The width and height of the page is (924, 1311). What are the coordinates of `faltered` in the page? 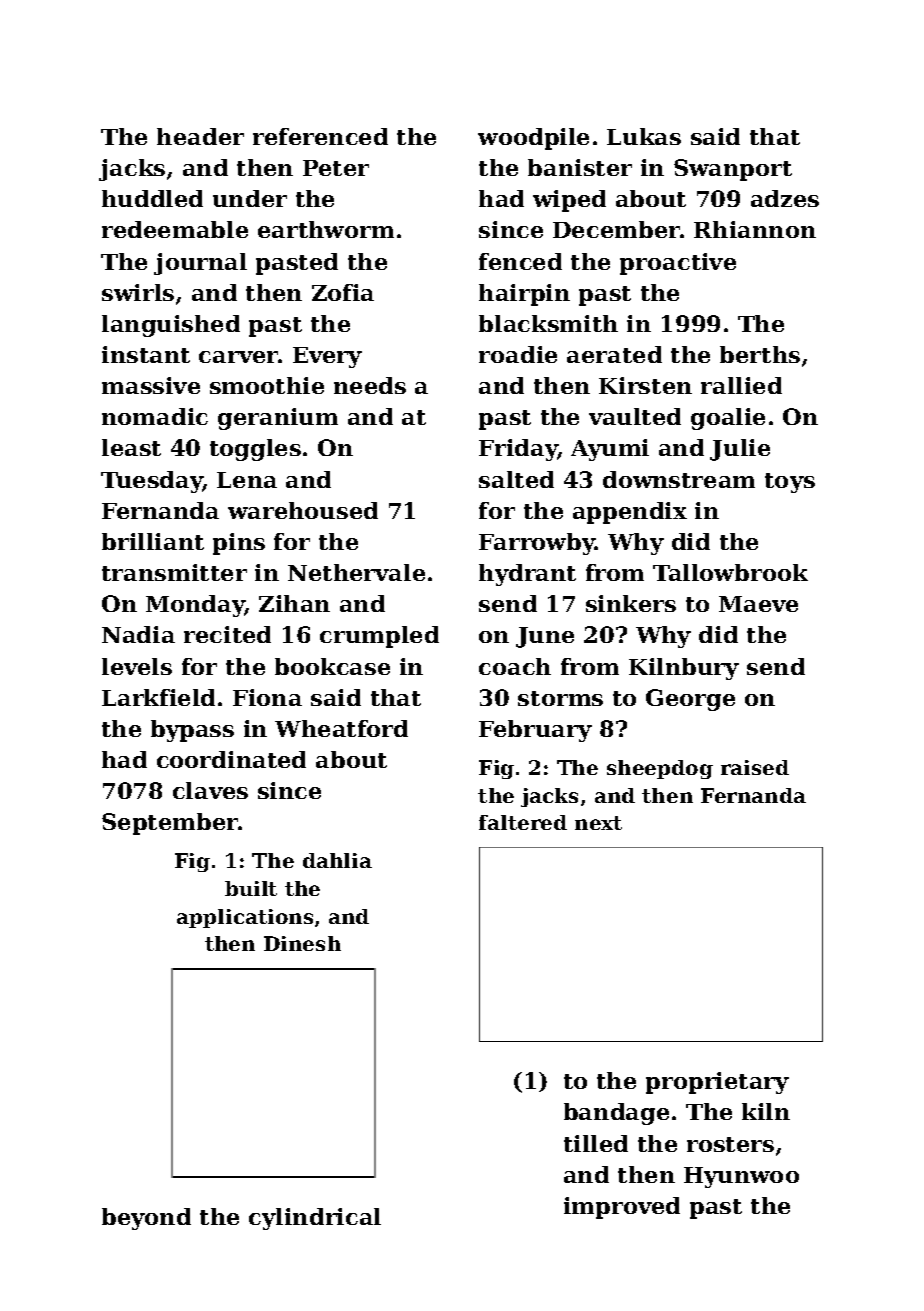 It's located at (523, 822).
